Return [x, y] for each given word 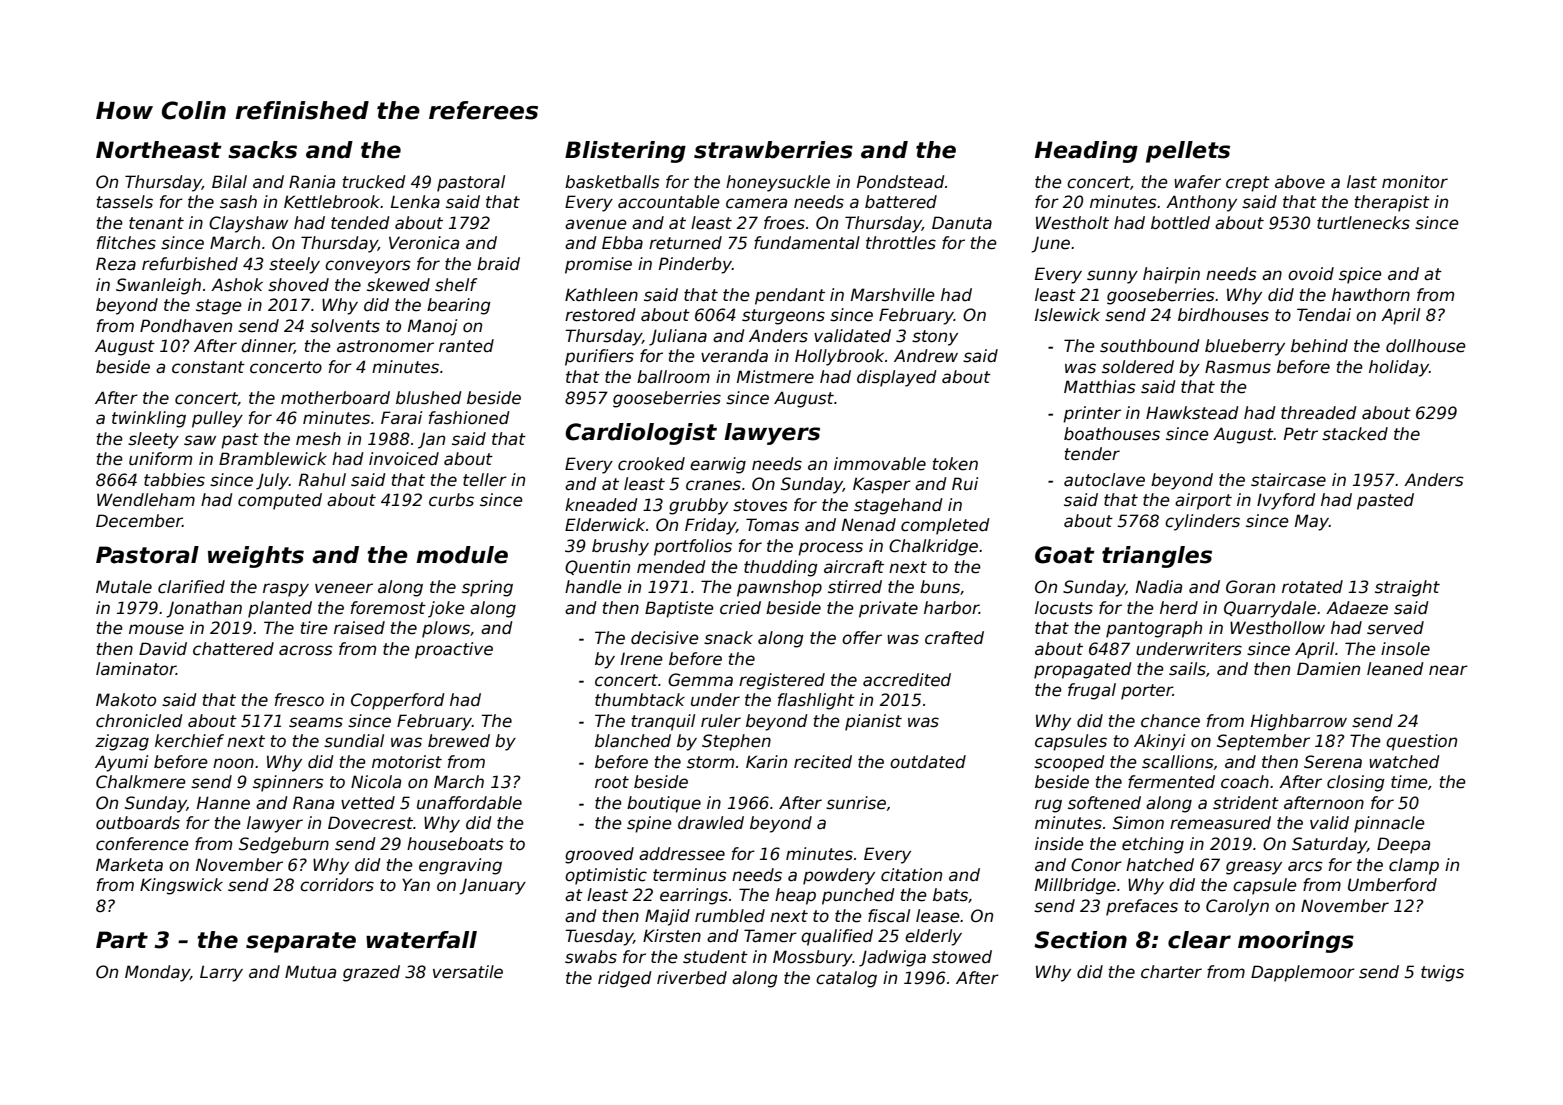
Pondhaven [186, 326]
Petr [1301, 434]
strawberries [773, 150]
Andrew [926, 356]
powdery [839, 876]
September [1263, 742]
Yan [416, 885]
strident [1246, 803]
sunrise [856, 803]
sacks [262, 150]
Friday [710, 526]
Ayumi [121, 763]
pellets [1188, 152]
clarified [191, 587]
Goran [1250, 587]
